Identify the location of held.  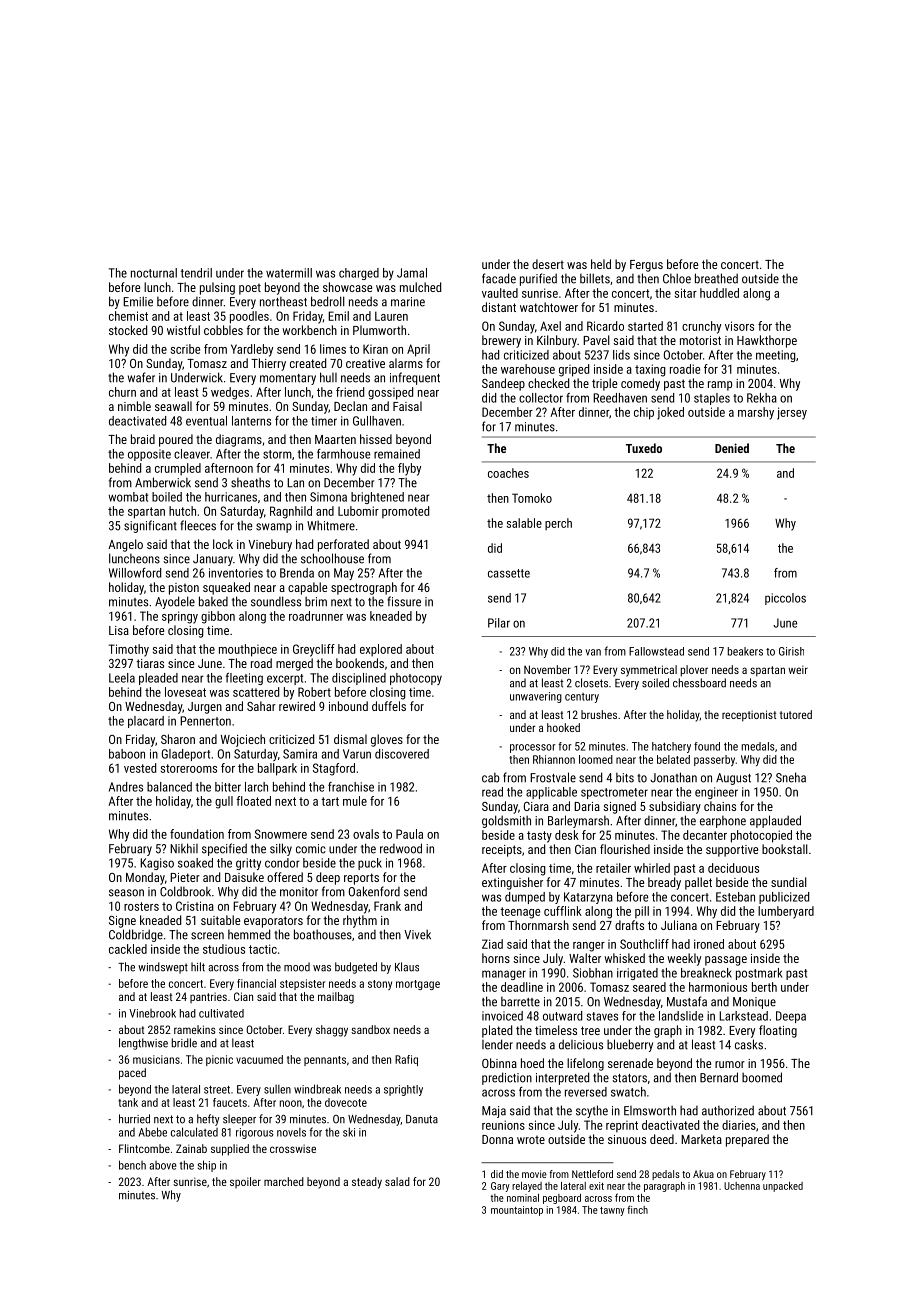
(601, 264).
